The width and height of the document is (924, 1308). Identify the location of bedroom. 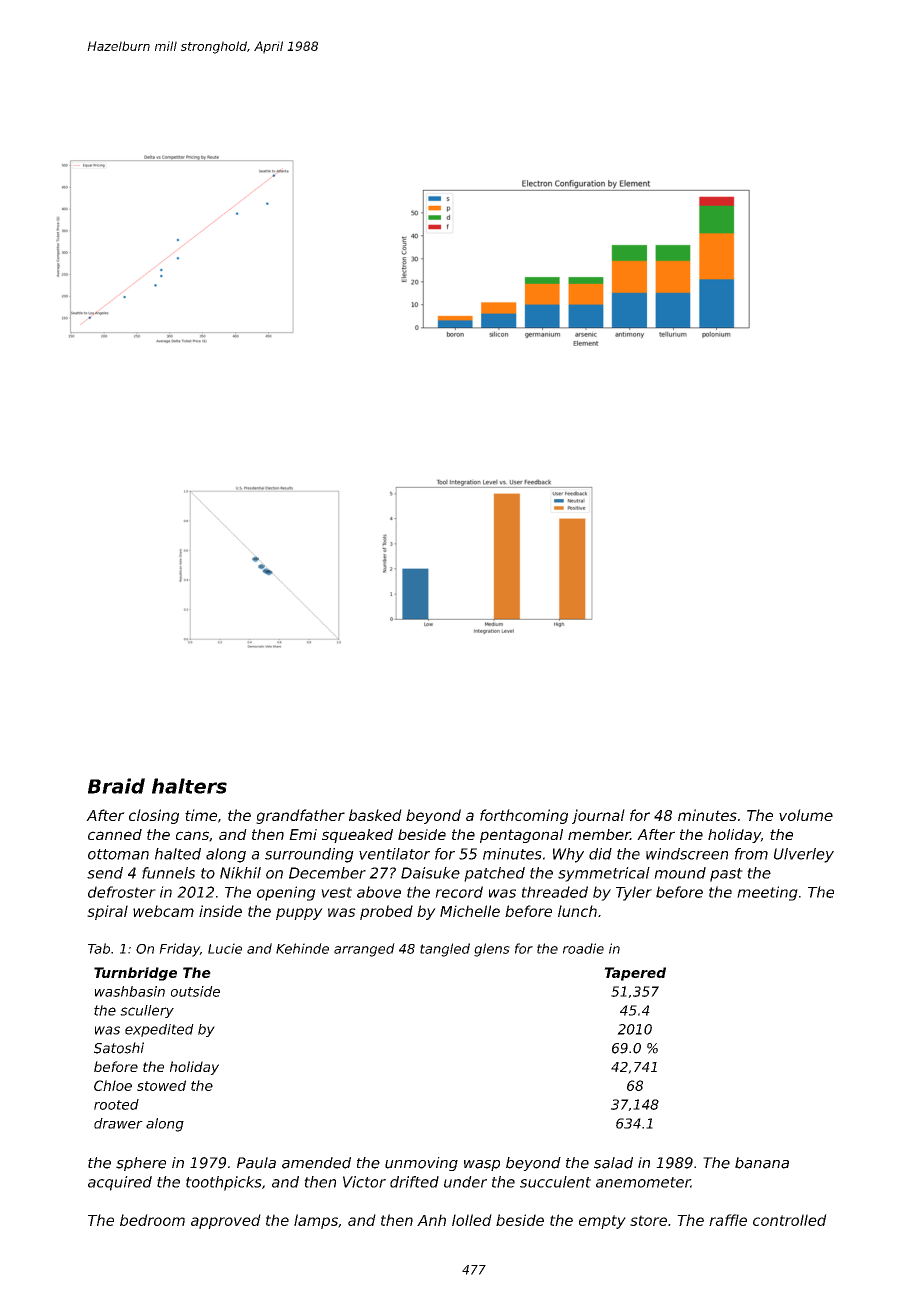
(152, 1220).
